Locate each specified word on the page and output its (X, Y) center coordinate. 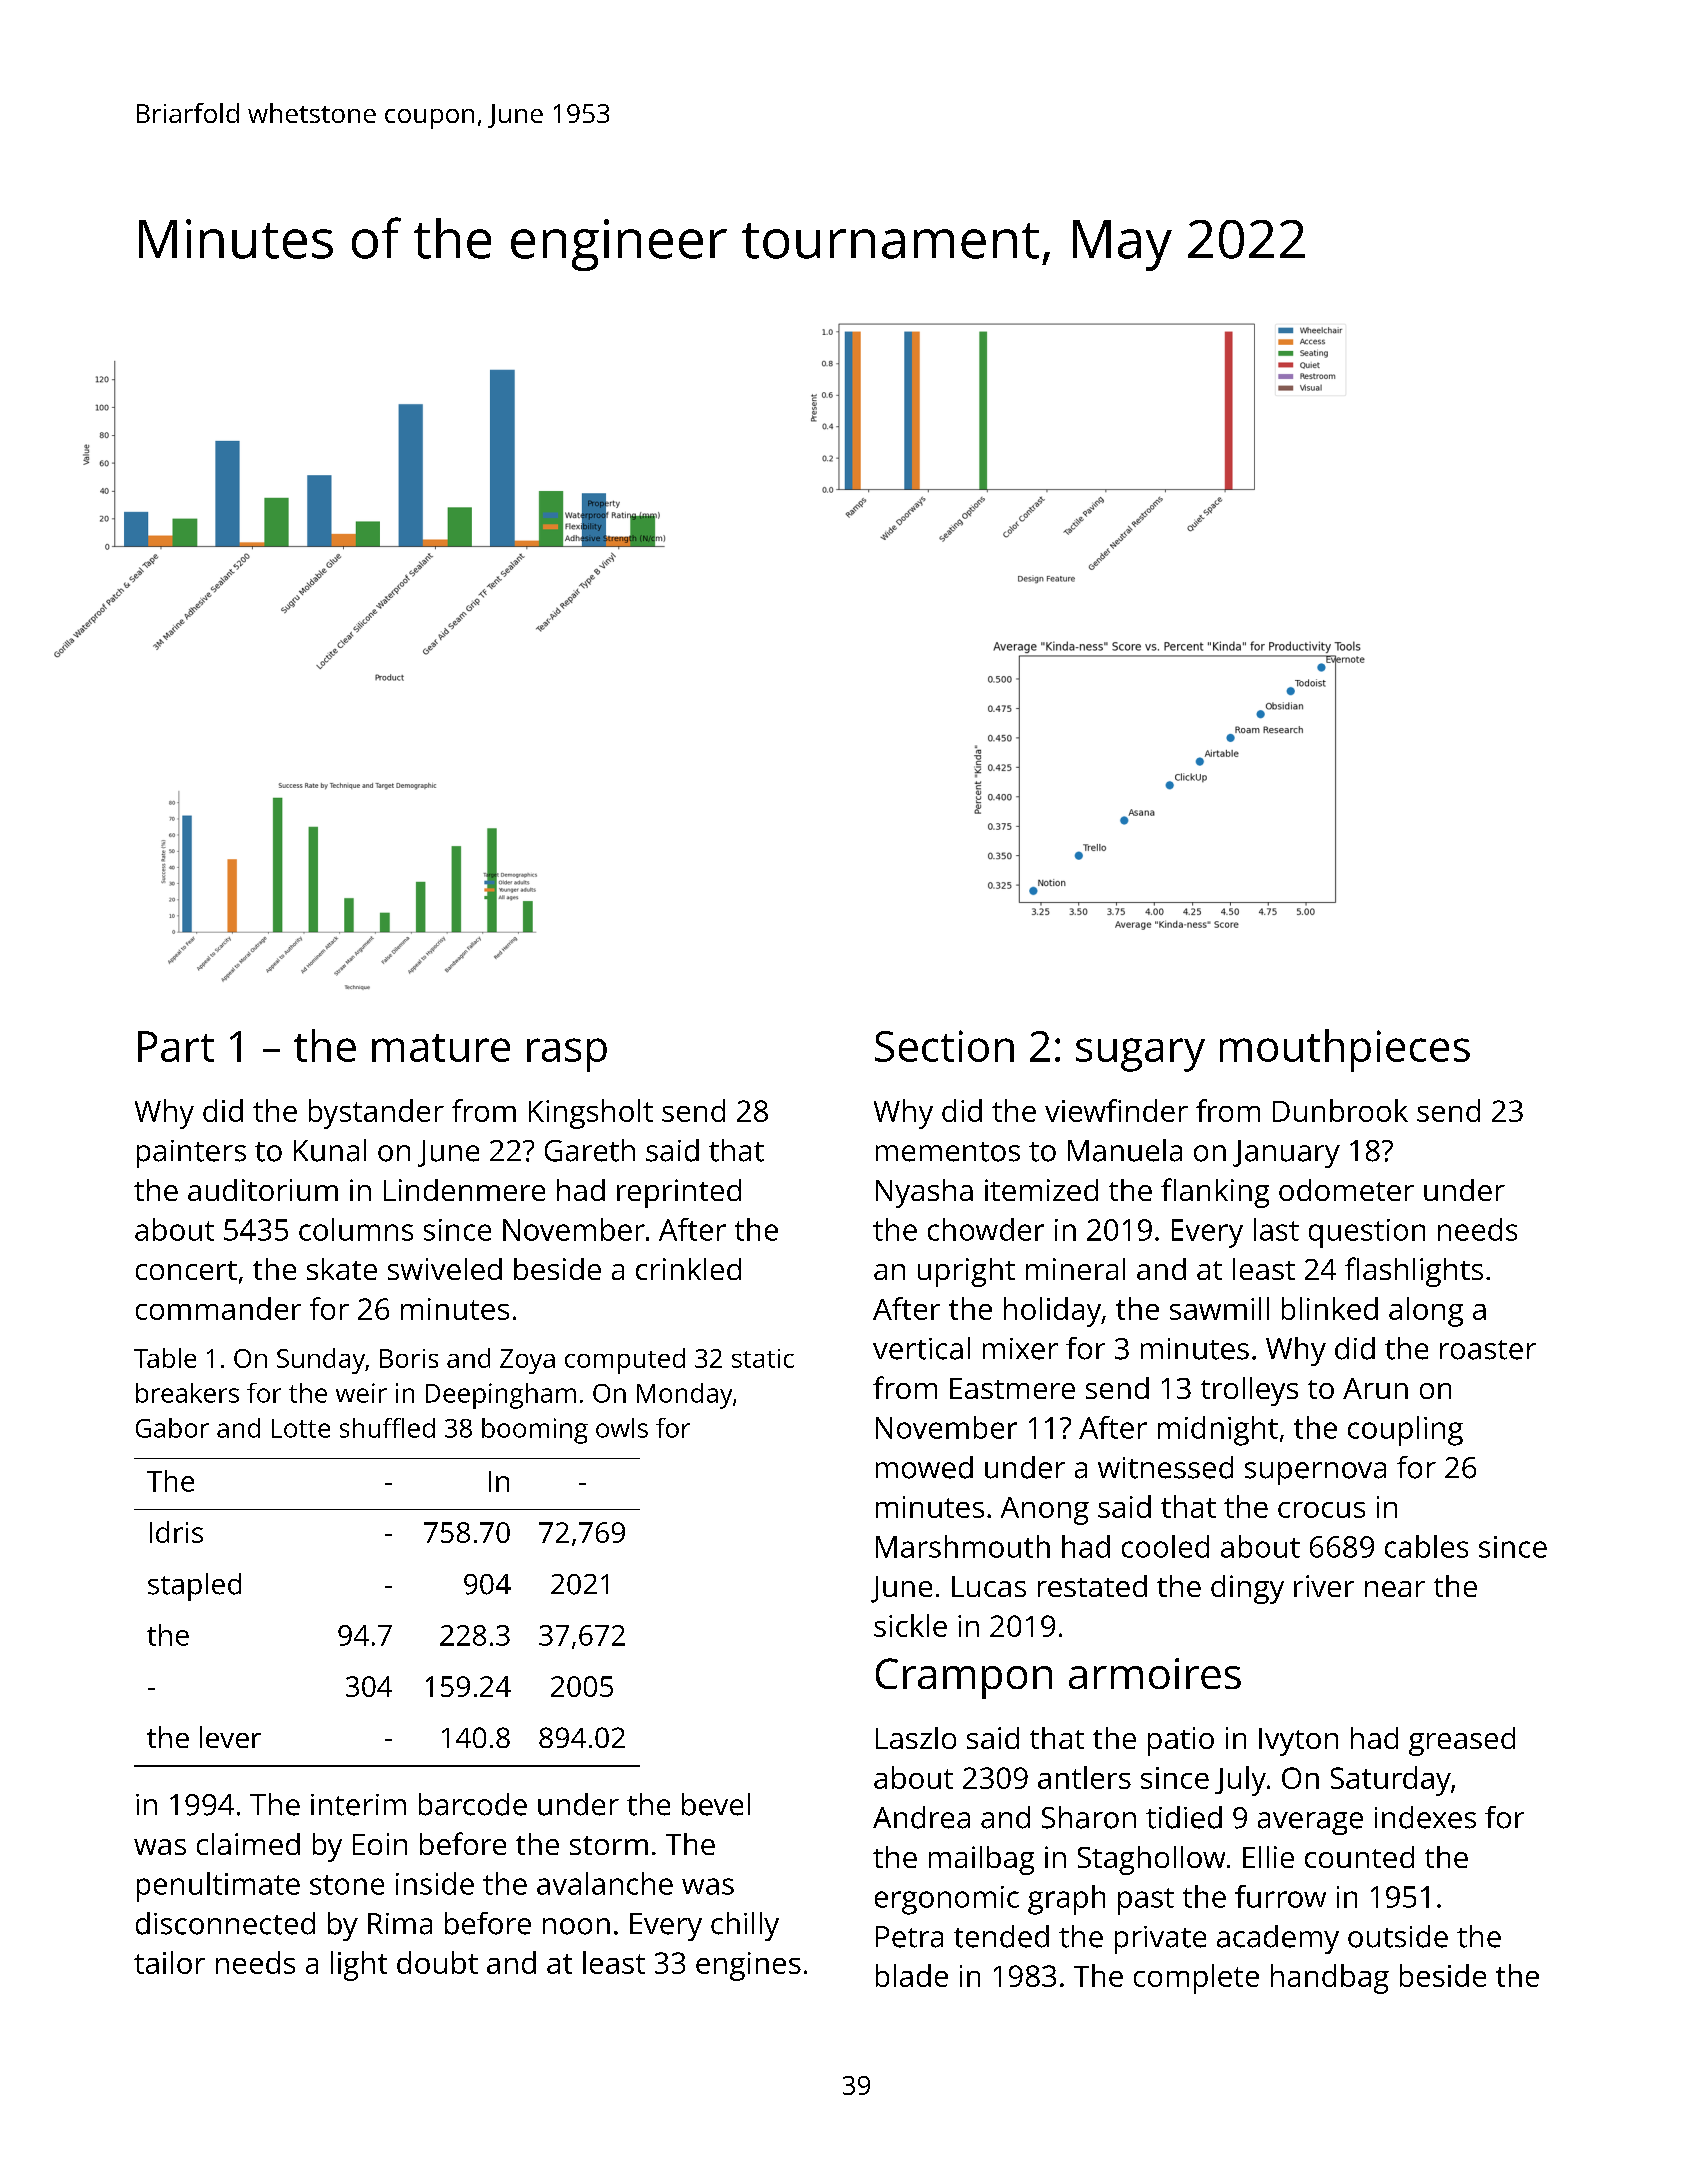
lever (230, 1737)
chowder (986, 1229)
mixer (1020, 1349)
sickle (910, 1625)
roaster (1488, 1350)
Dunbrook (1340, 1110)
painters (191, 1154)
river (1324, 1586)
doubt (437, 1962)
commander (218, 1308)
